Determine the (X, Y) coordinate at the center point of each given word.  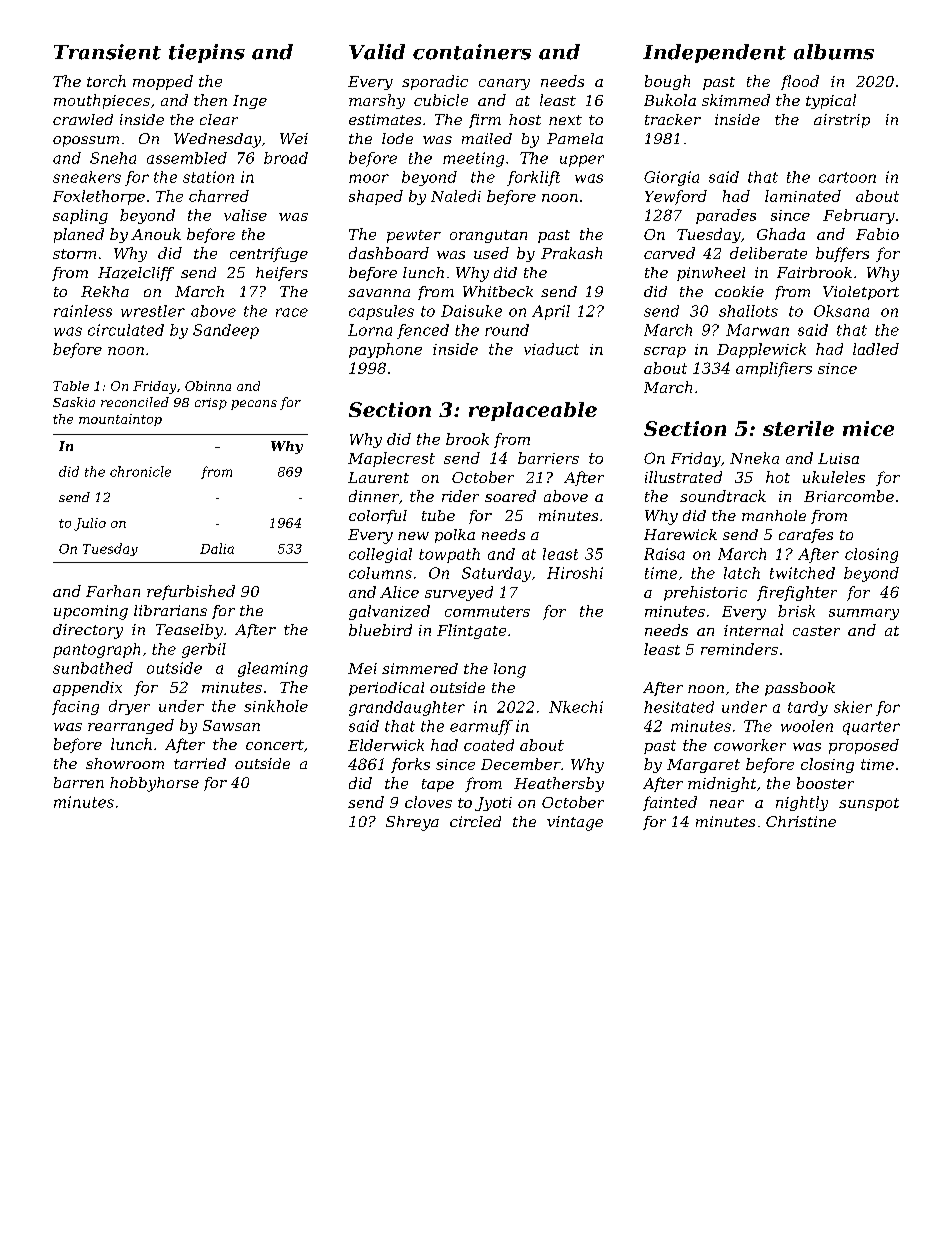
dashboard (389, 253)
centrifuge (269, 254)
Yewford (676, 197)
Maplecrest (391, 459)
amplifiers (774, 369)
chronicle (140, 471)
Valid (377, 52)
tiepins (207, 53)
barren (79, 782)
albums (834, 52)
